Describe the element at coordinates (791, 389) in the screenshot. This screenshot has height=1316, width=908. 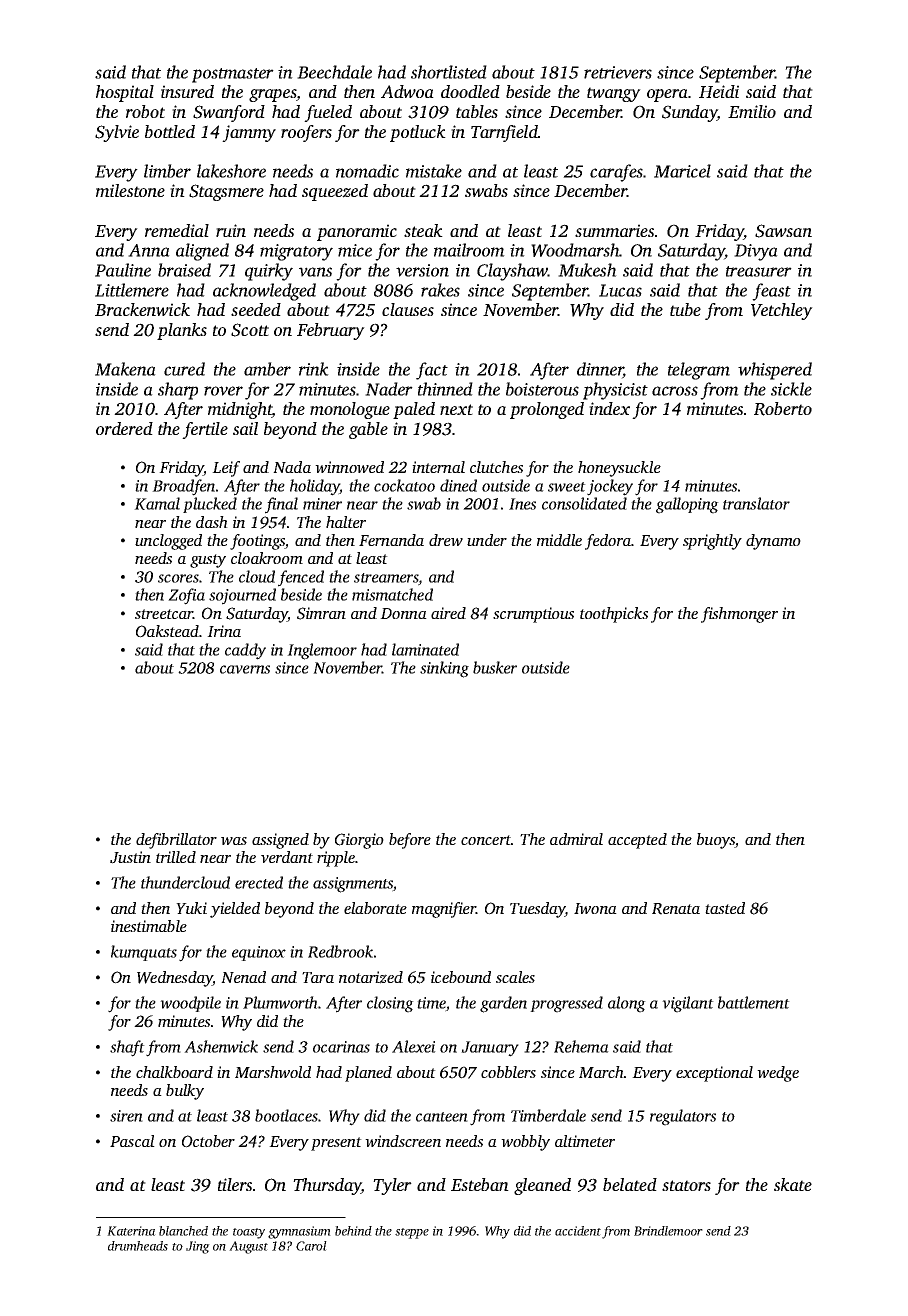
I see `sickle` at that location.
